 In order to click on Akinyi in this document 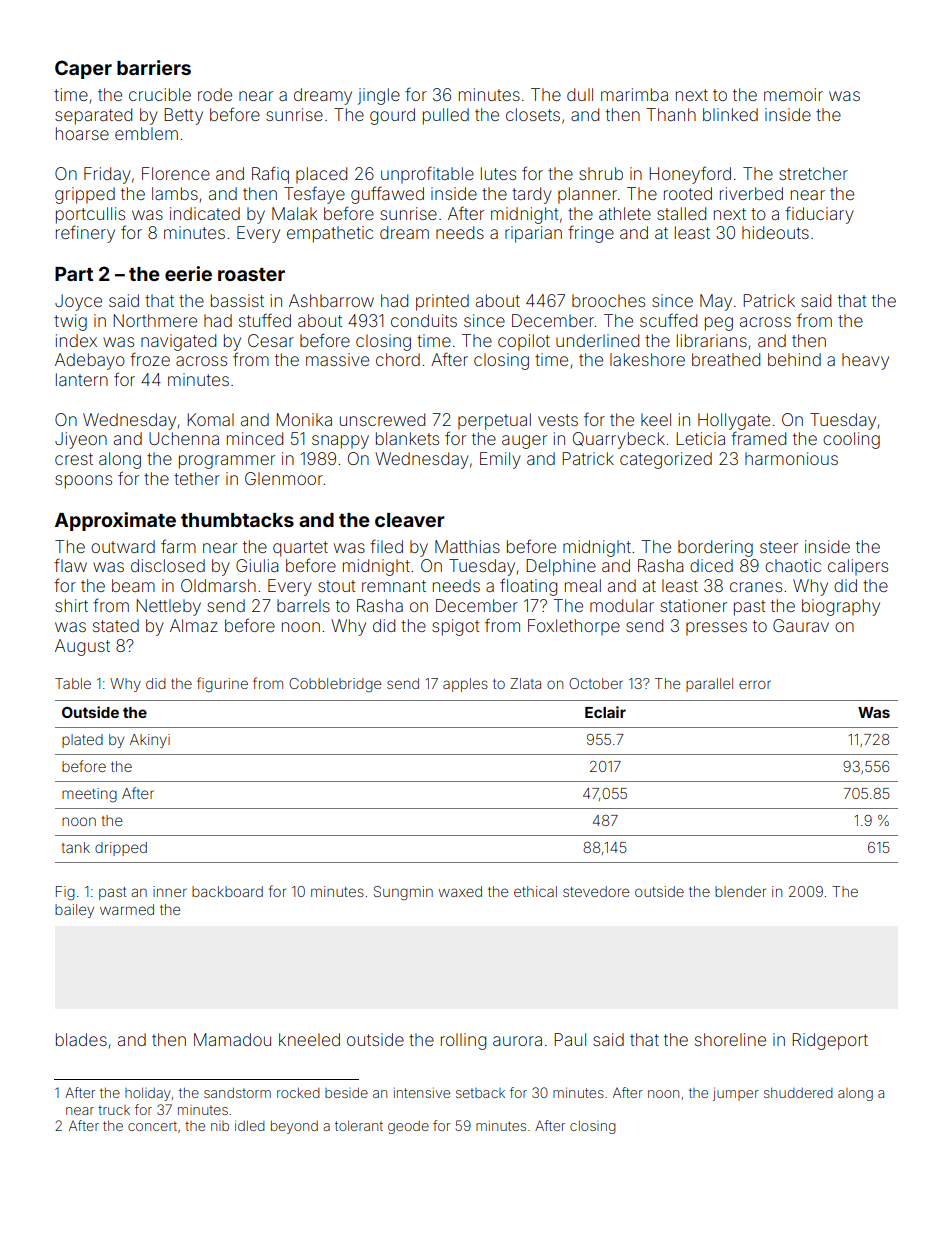, I will do `click(150, 741)`.
